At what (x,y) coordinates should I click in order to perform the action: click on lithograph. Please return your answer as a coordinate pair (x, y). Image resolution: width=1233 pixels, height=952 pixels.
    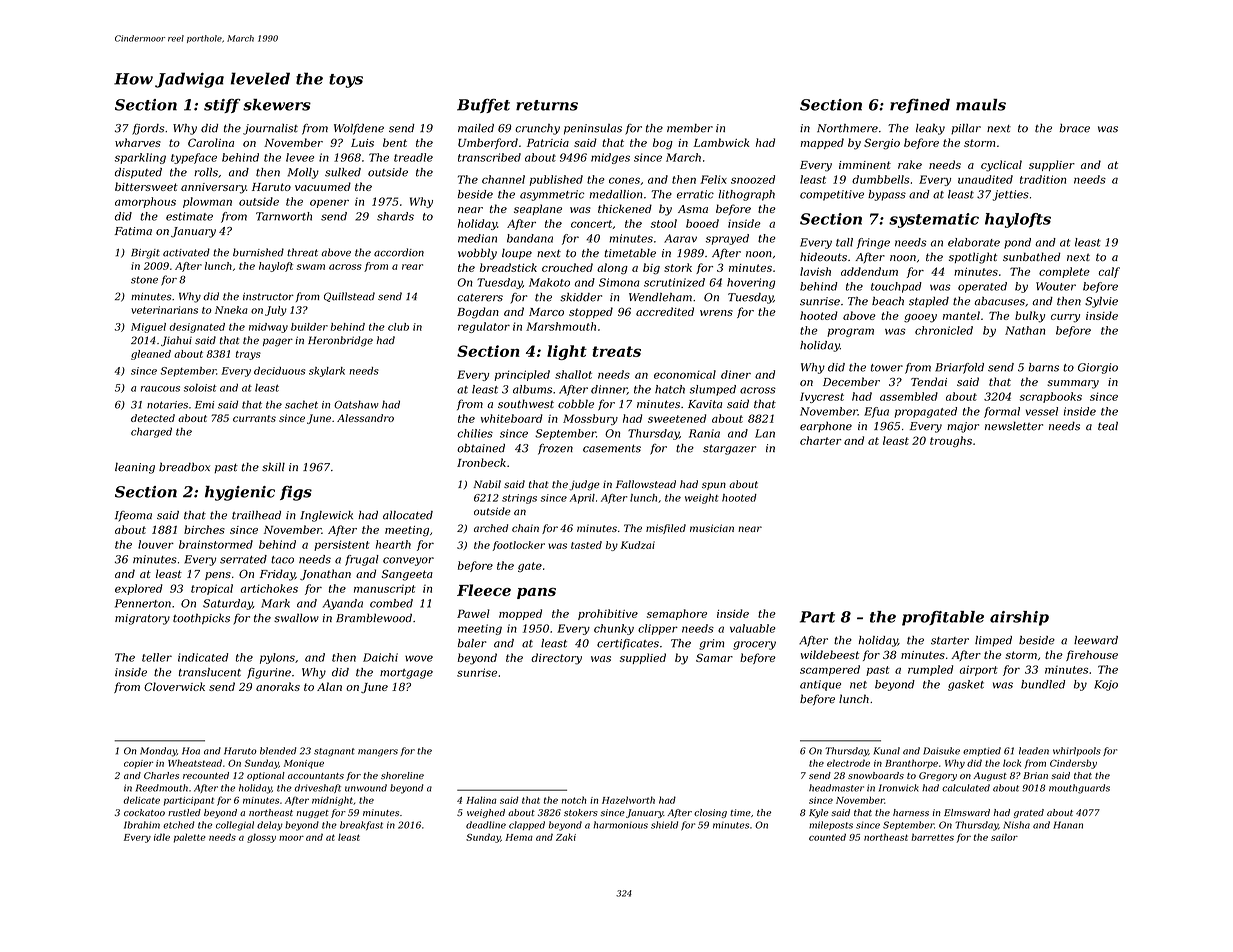
    Looking at the image, I should click on (746, 195).
